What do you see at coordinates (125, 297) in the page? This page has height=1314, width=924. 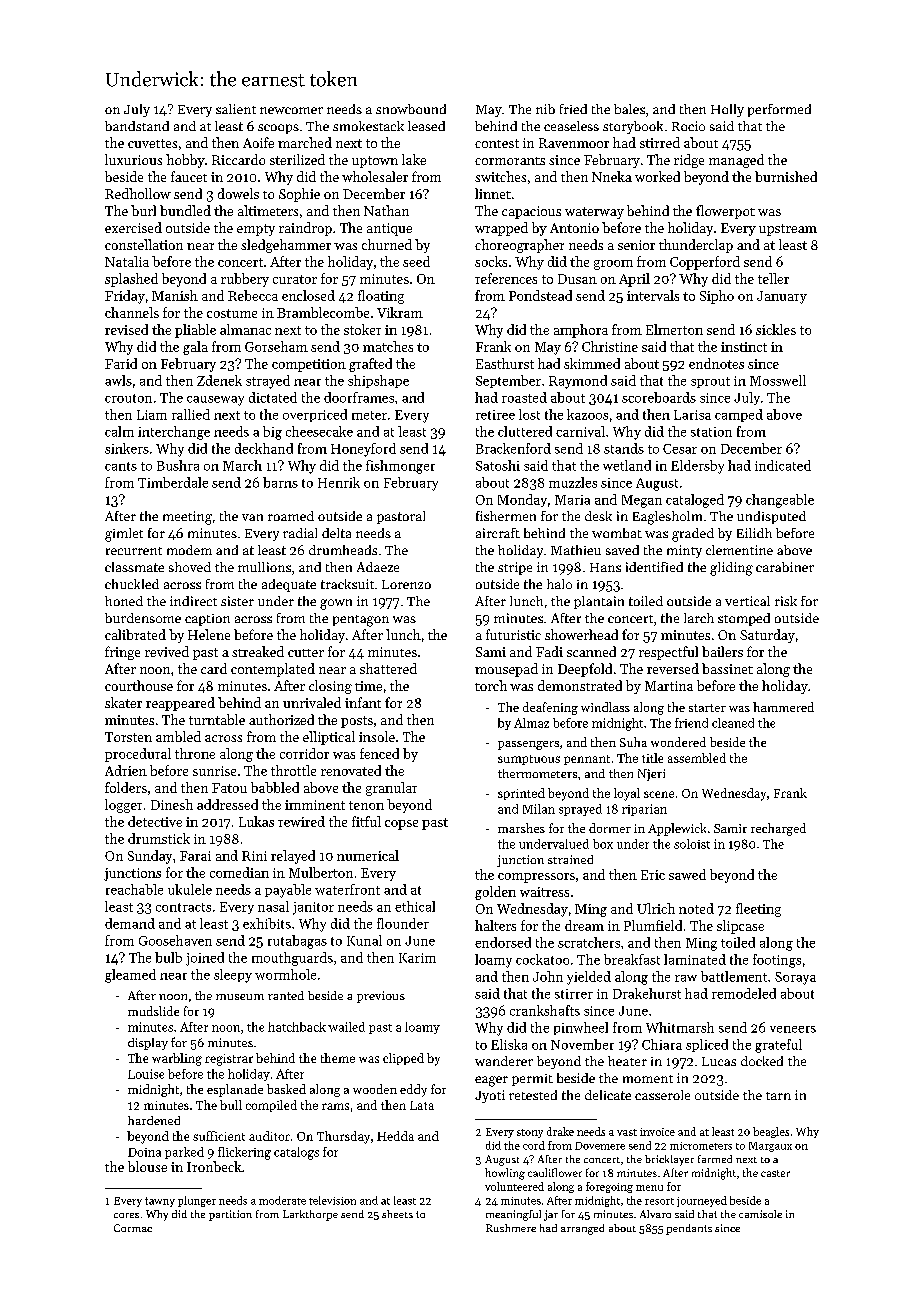 I see `Friday` at bounding box center [125, 297].
